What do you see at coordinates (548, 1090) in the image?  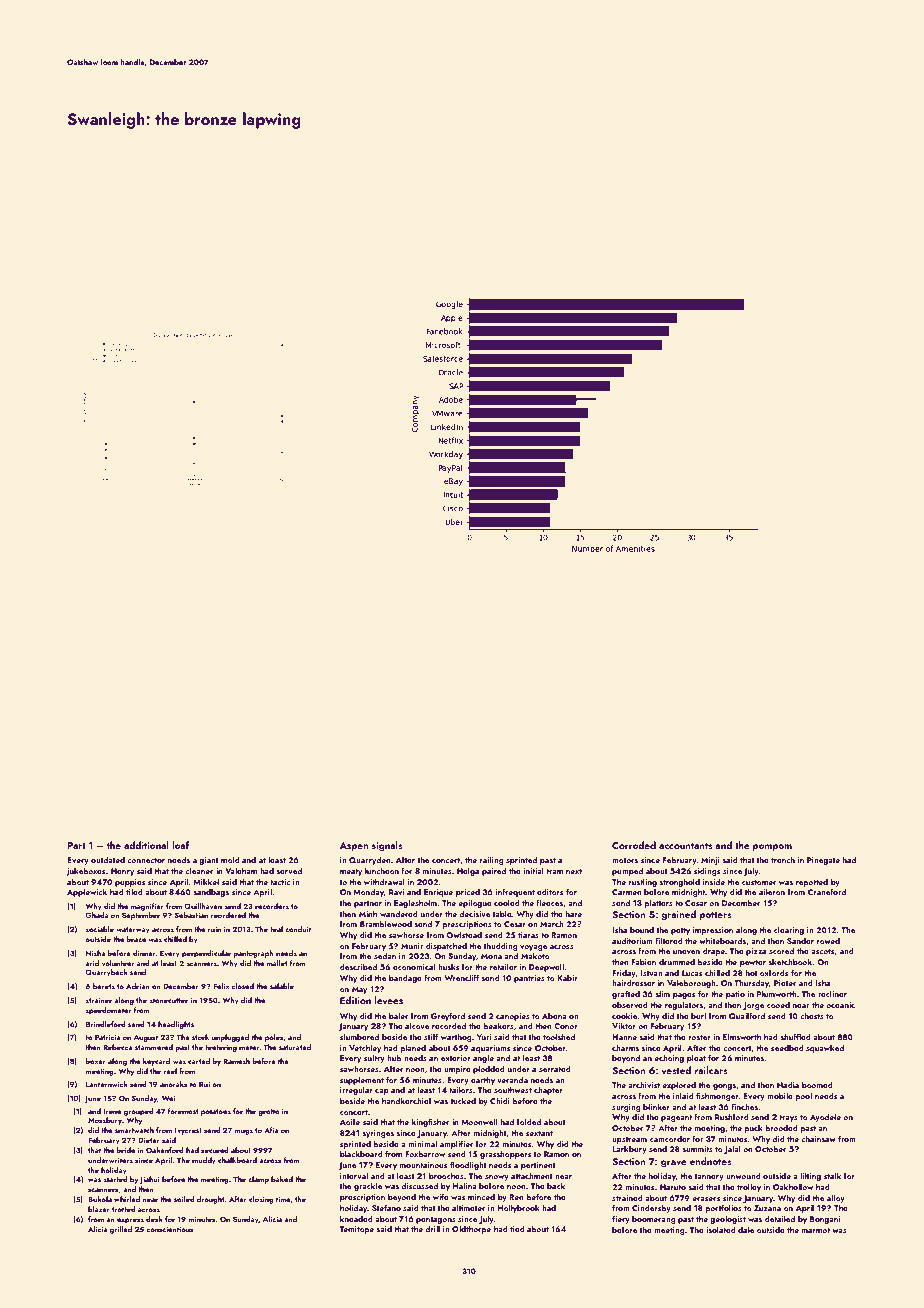 I see `chapter` at bounding box center [548, 1090].
